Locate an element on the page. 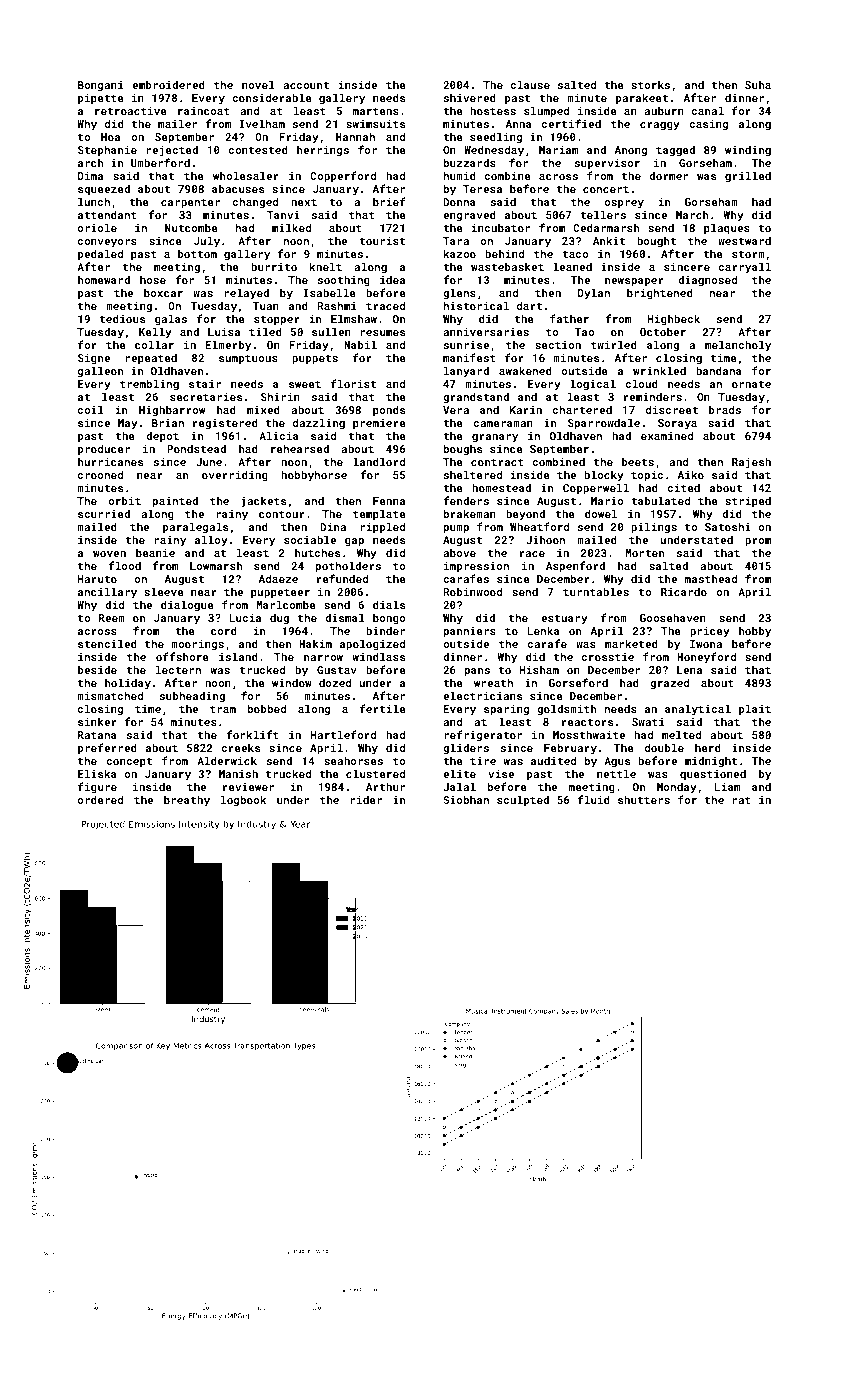  winding is located at coordinates (748, 151).
